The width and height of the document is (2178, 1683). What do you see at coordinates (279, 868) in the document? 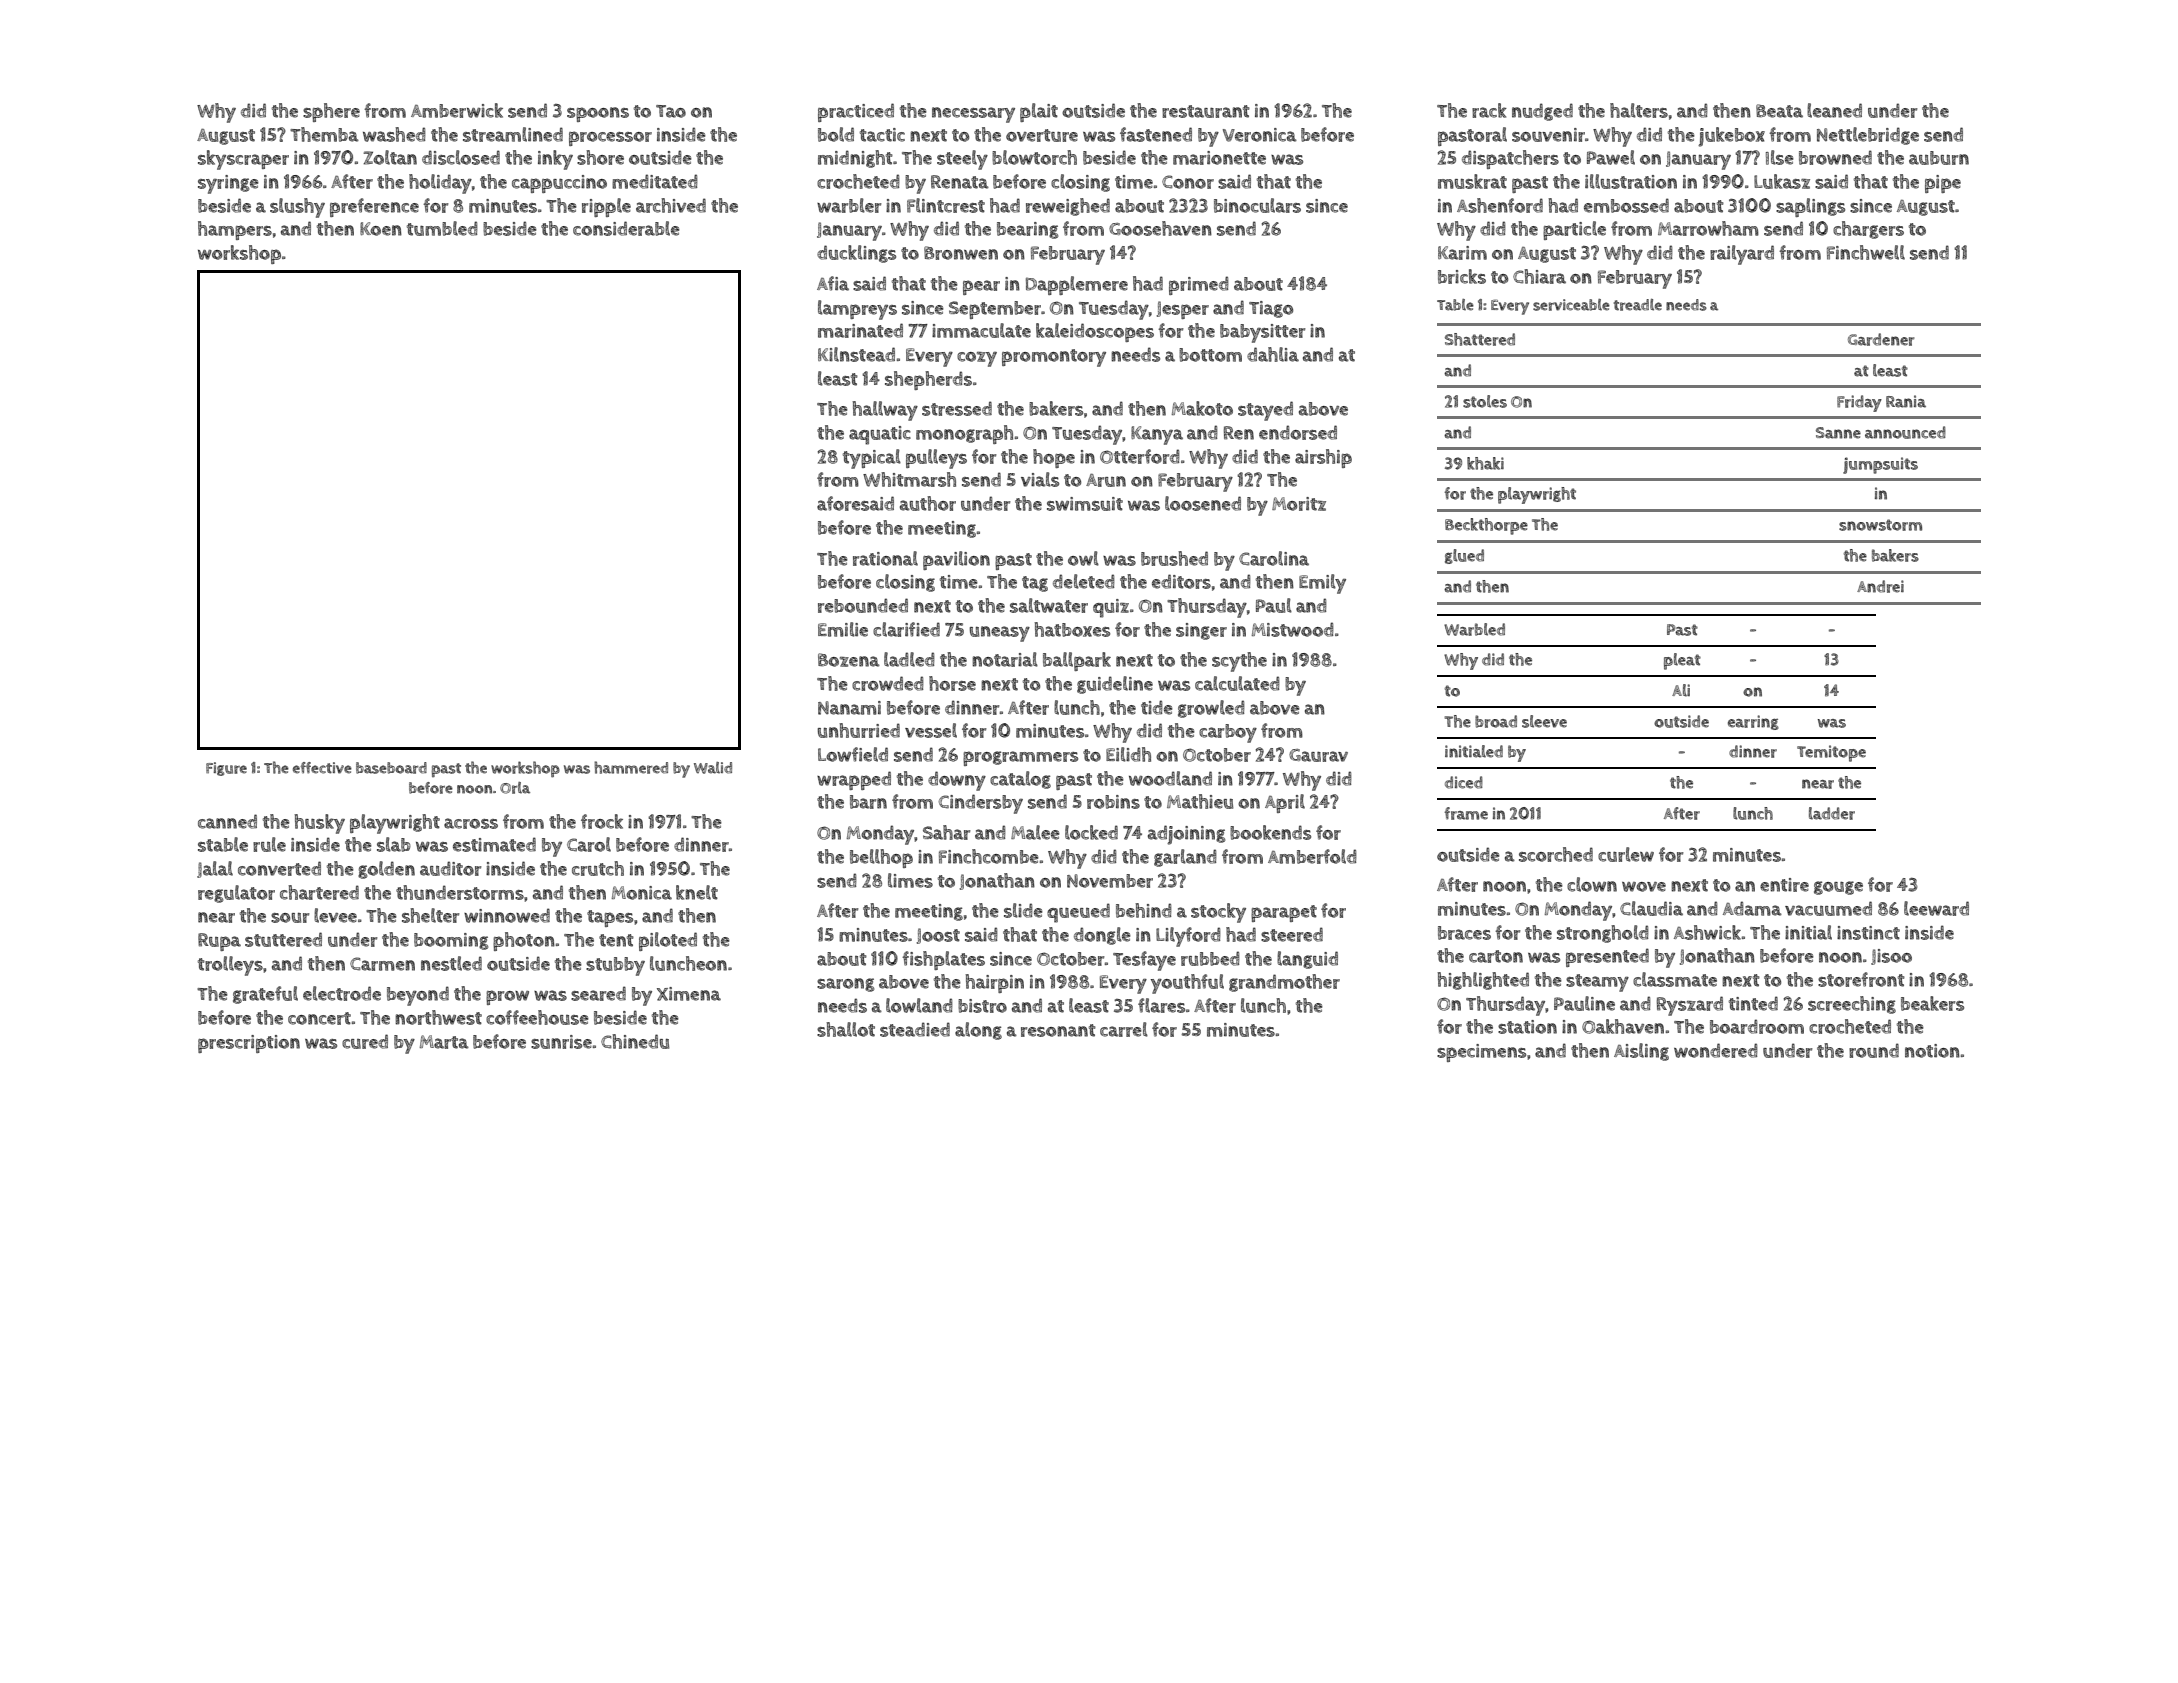
I see `converted` at bounding box center [279, 868].
